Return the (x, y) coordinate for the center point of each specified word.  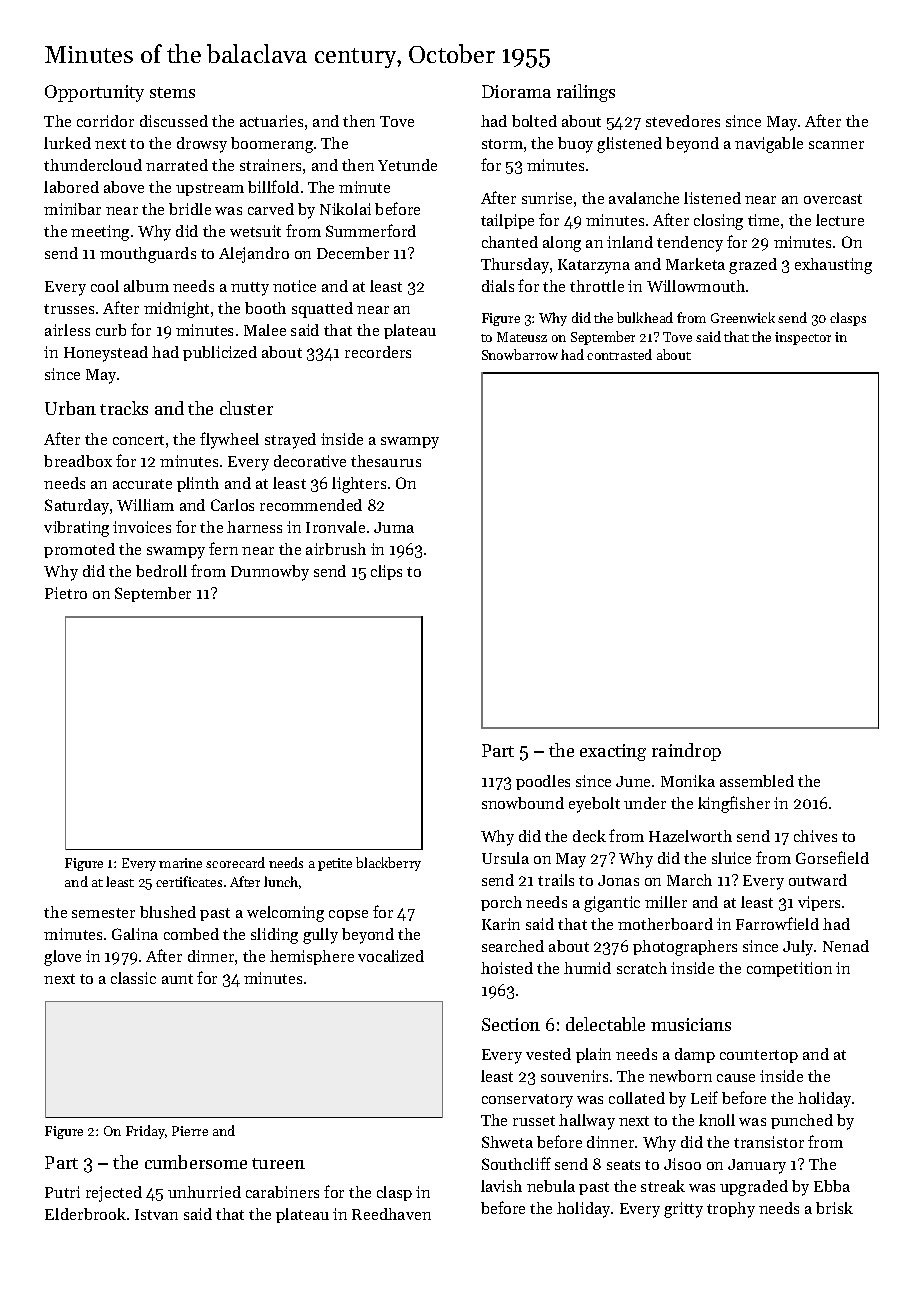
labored (71, 187)
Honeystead (106, 354)
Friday (145, 1132)
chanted (510, 242)
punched (802, 1121)
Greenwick (743, 317)
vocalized (391, 956)
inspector (803, 338)
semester (103, 913)
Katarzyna (594, 266)
